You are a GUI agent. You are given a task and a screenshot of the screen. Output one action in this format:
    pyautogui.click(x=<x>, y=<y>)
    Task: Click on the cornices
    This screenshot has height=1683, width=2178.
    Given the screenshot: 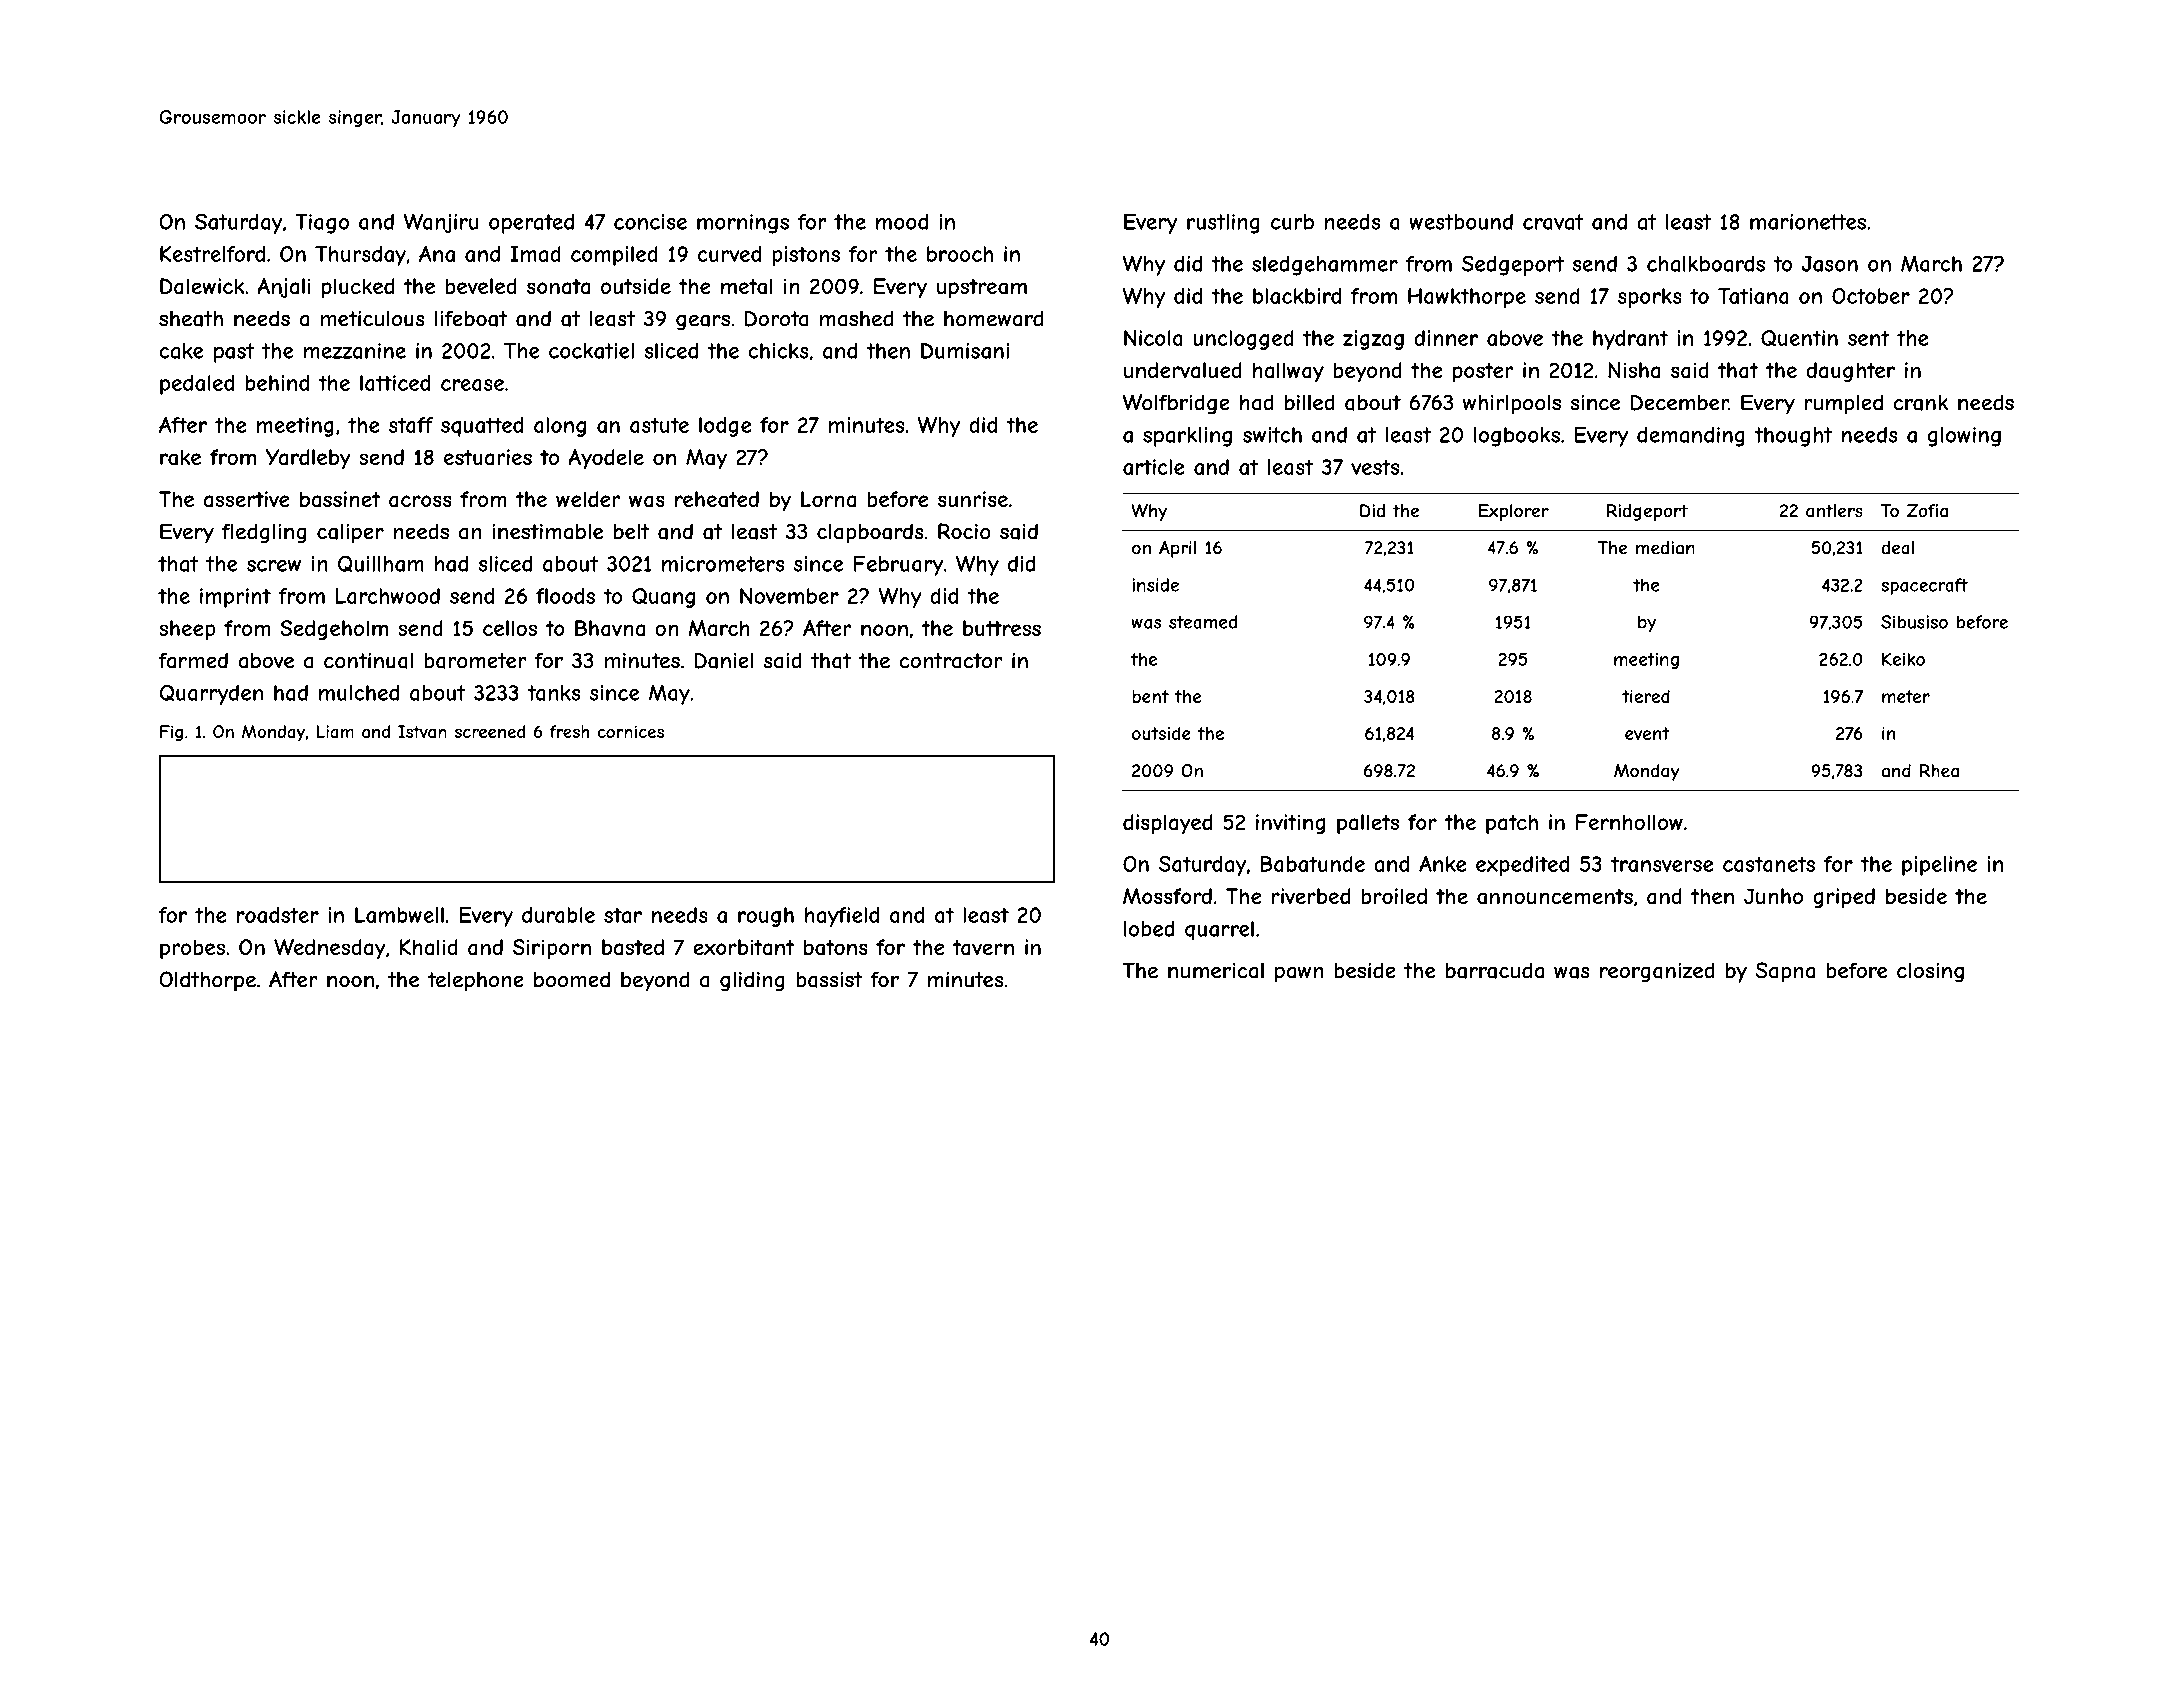 What is the action you would take?
    pyautogui.click(x=631, y=731)
